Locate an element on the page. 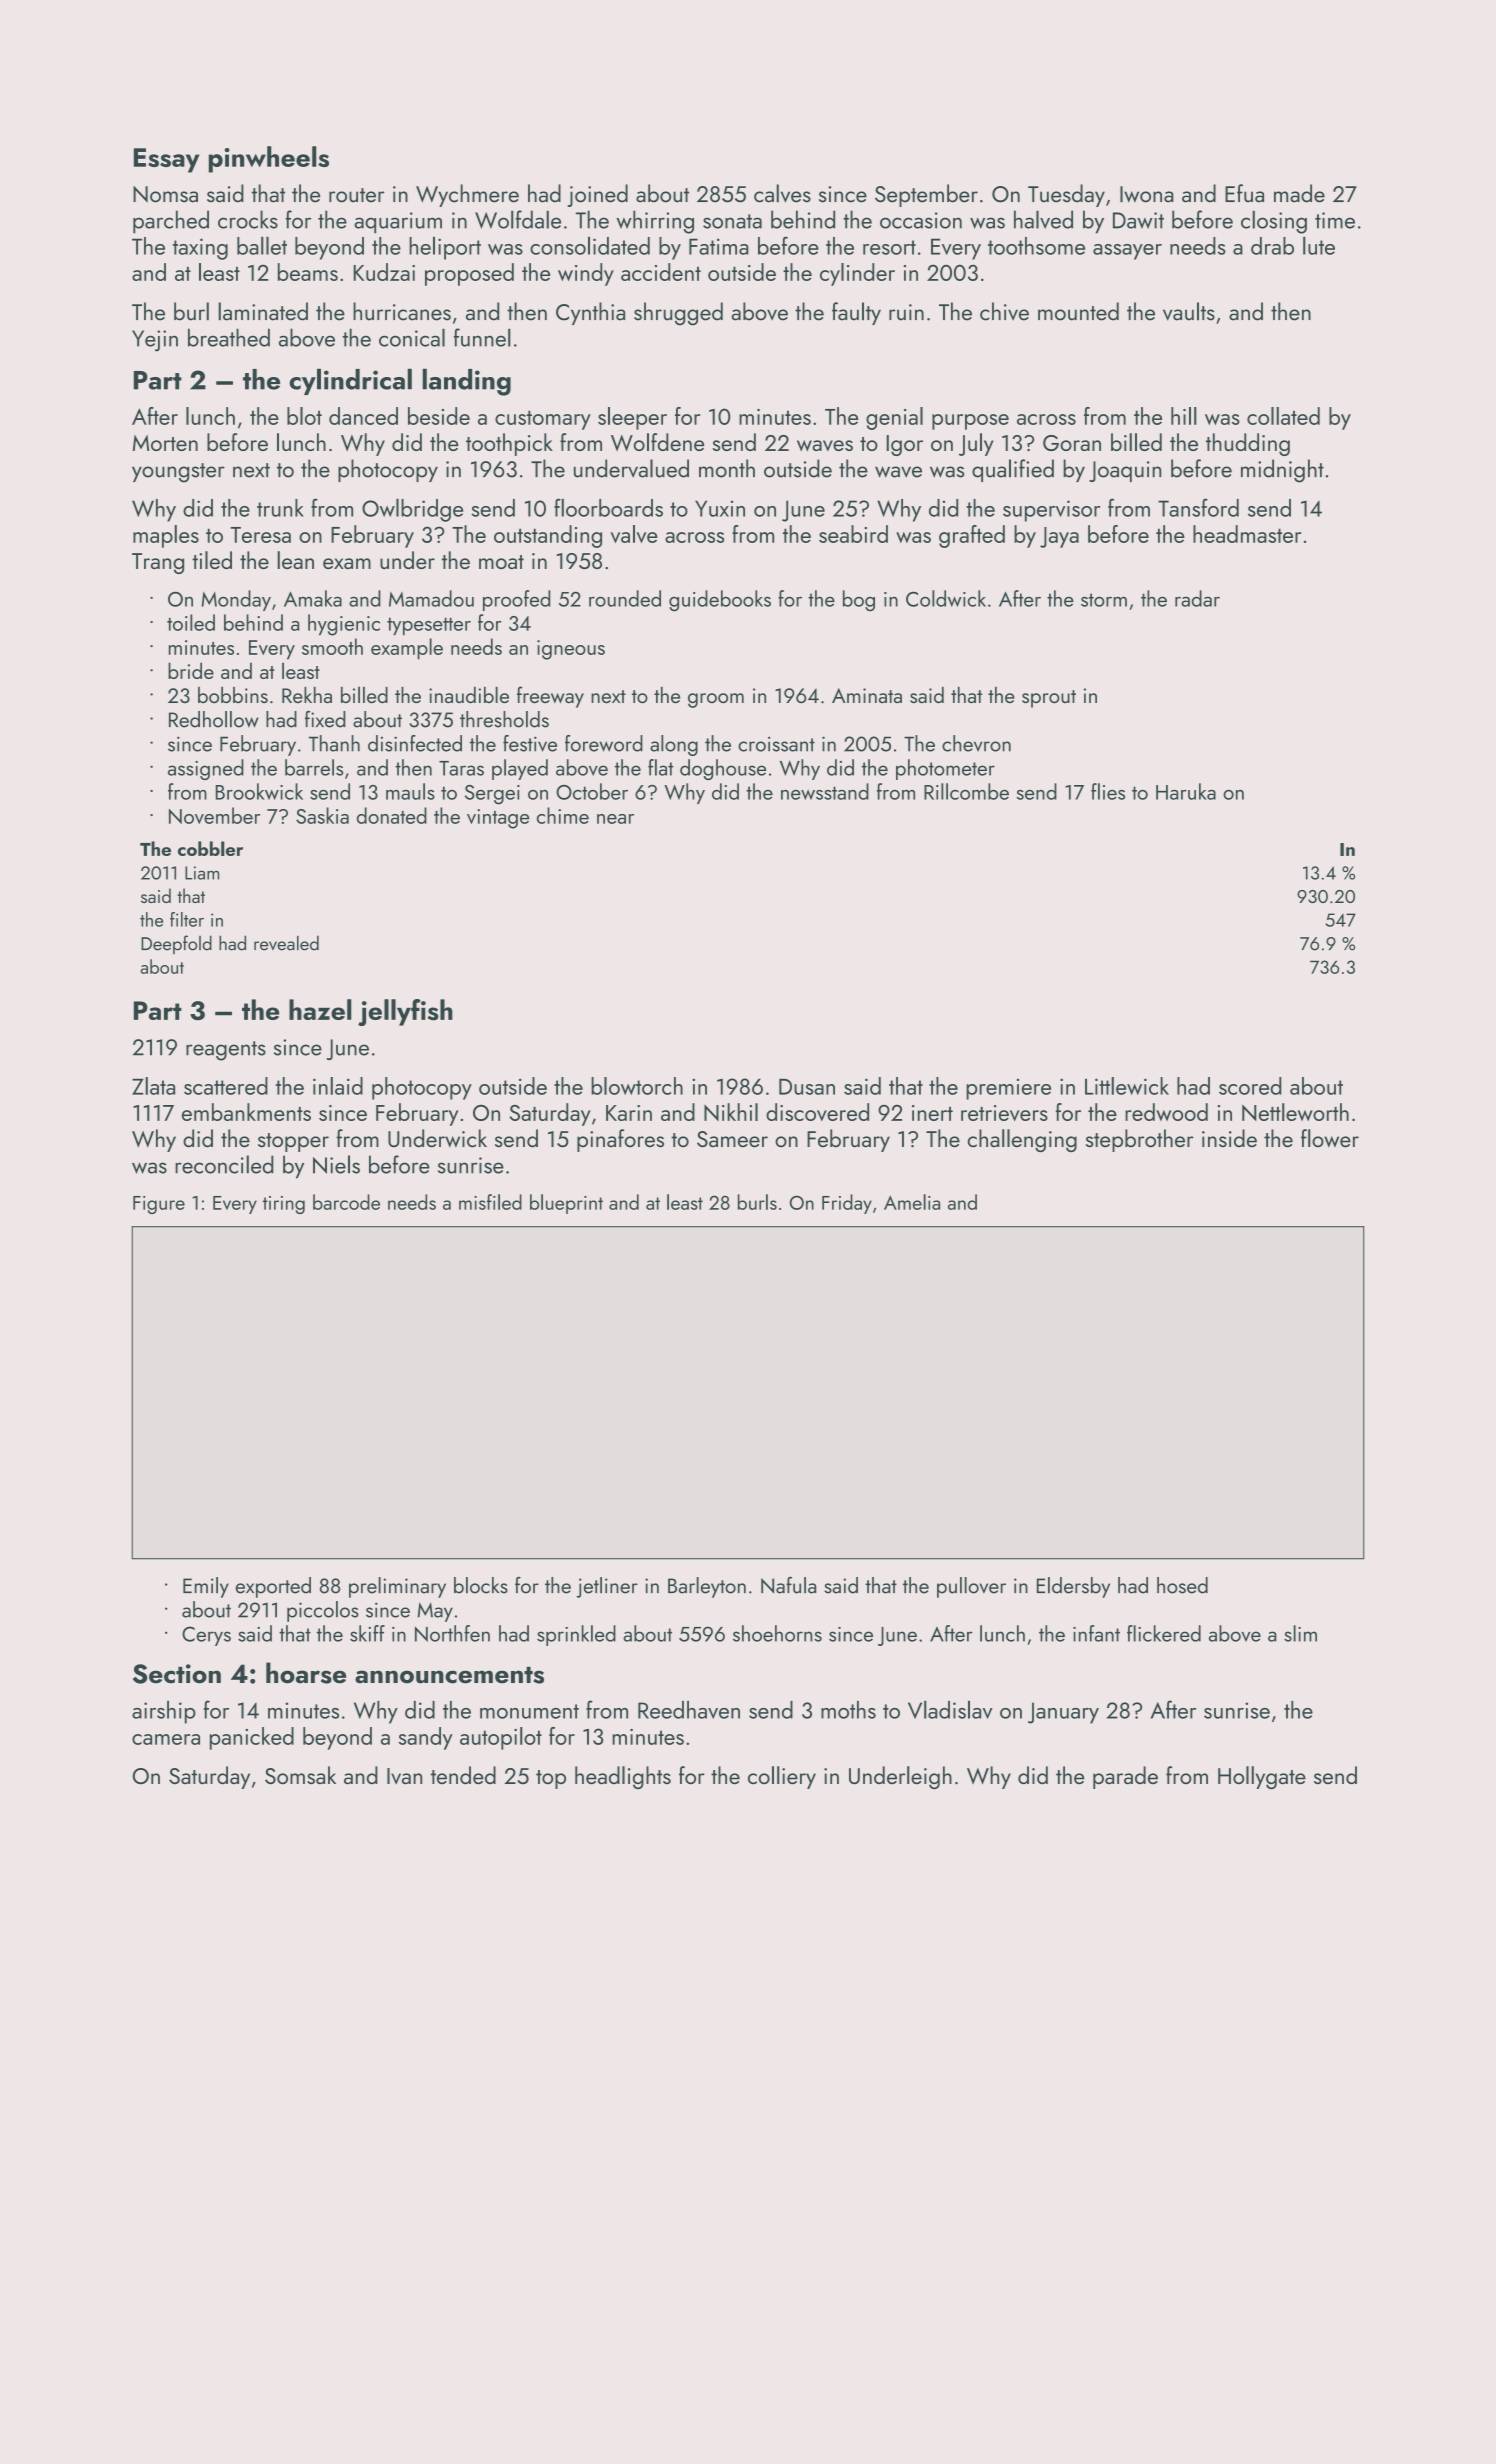 The image size is (1496, 2464). stepbrother is located at coordinates (1139, 1140).
